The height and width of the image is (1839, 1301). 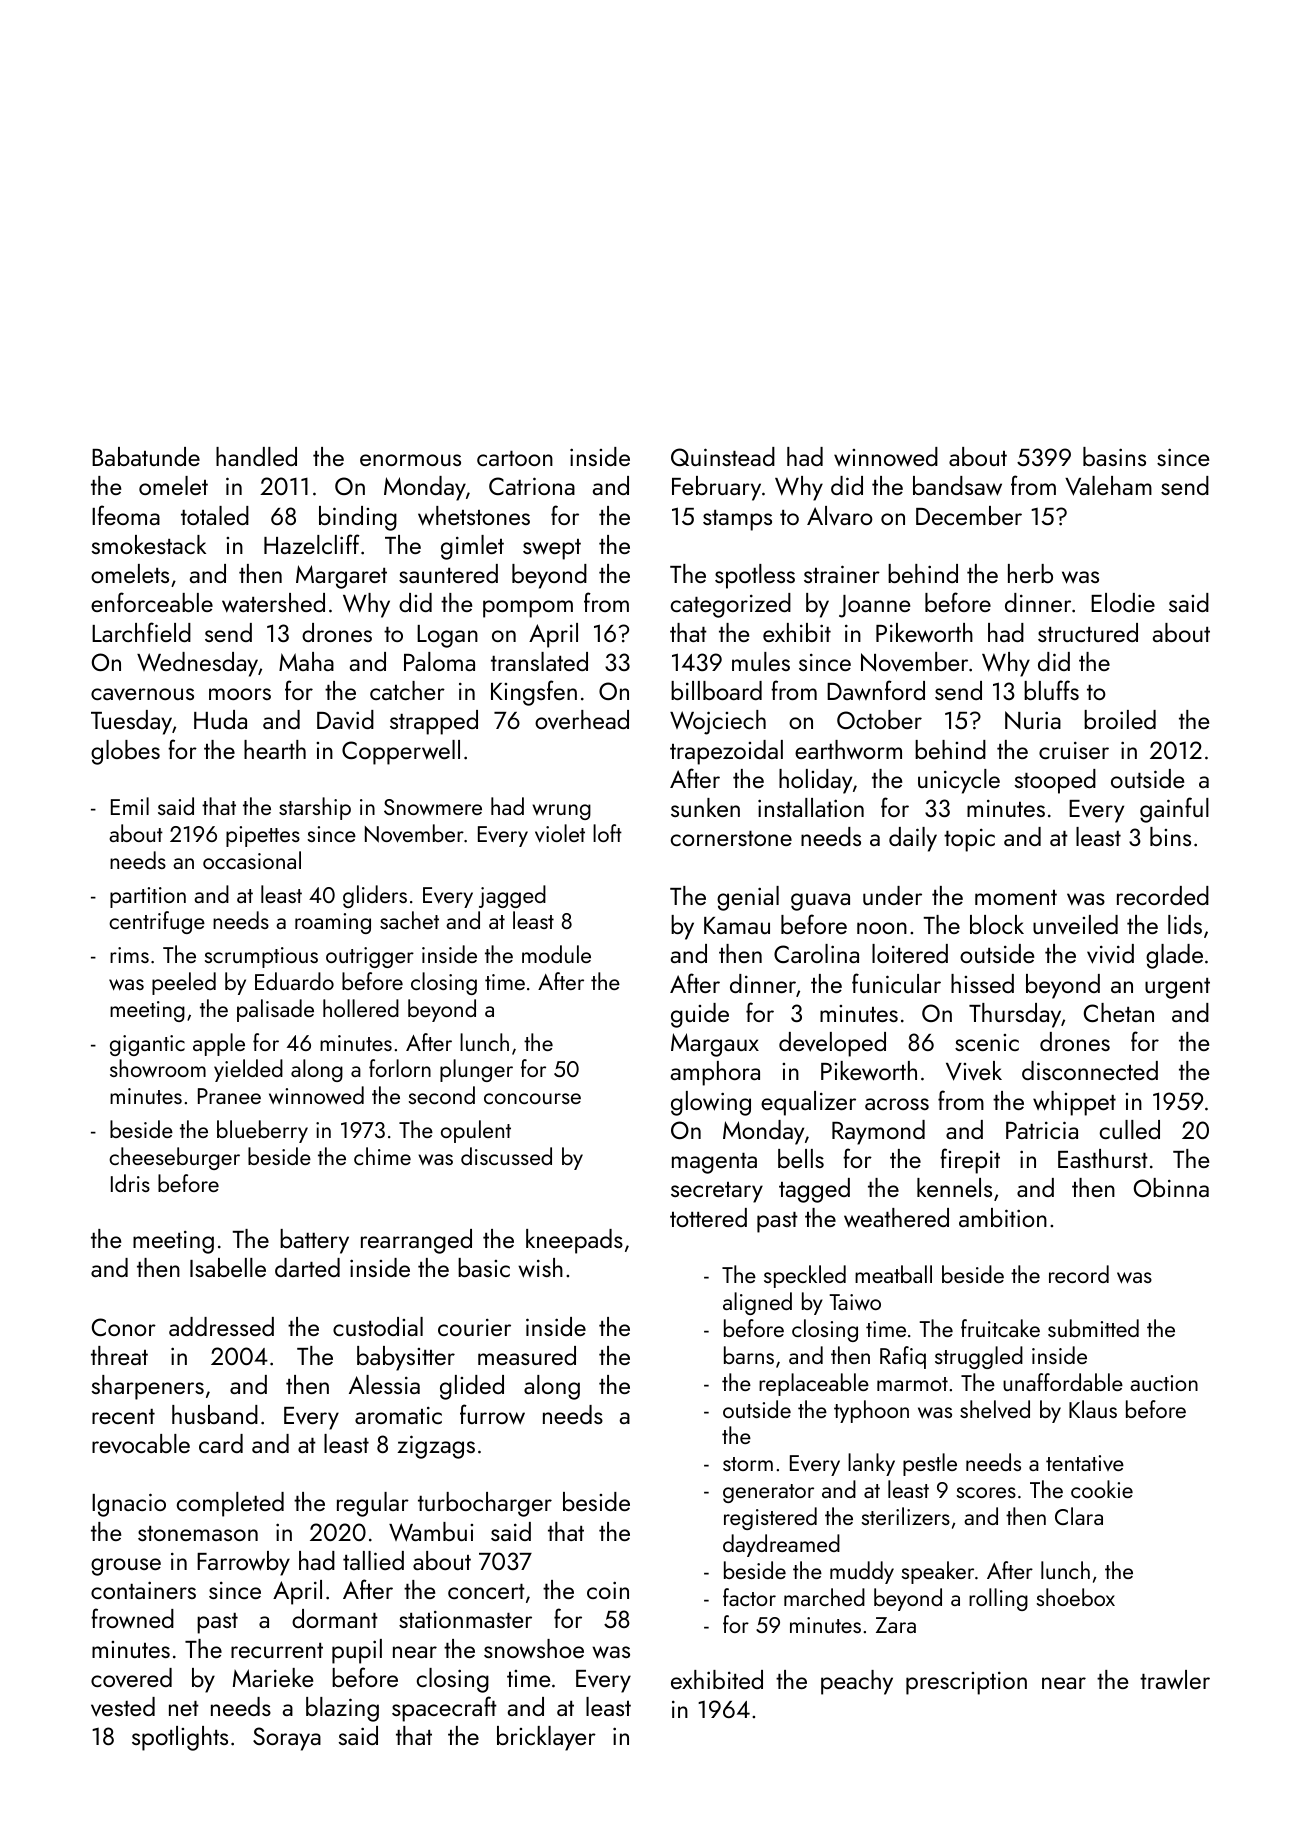 What do you see at coordinates (552, 549) in the image?
I see `swept` at bounding box center [552, 549].
